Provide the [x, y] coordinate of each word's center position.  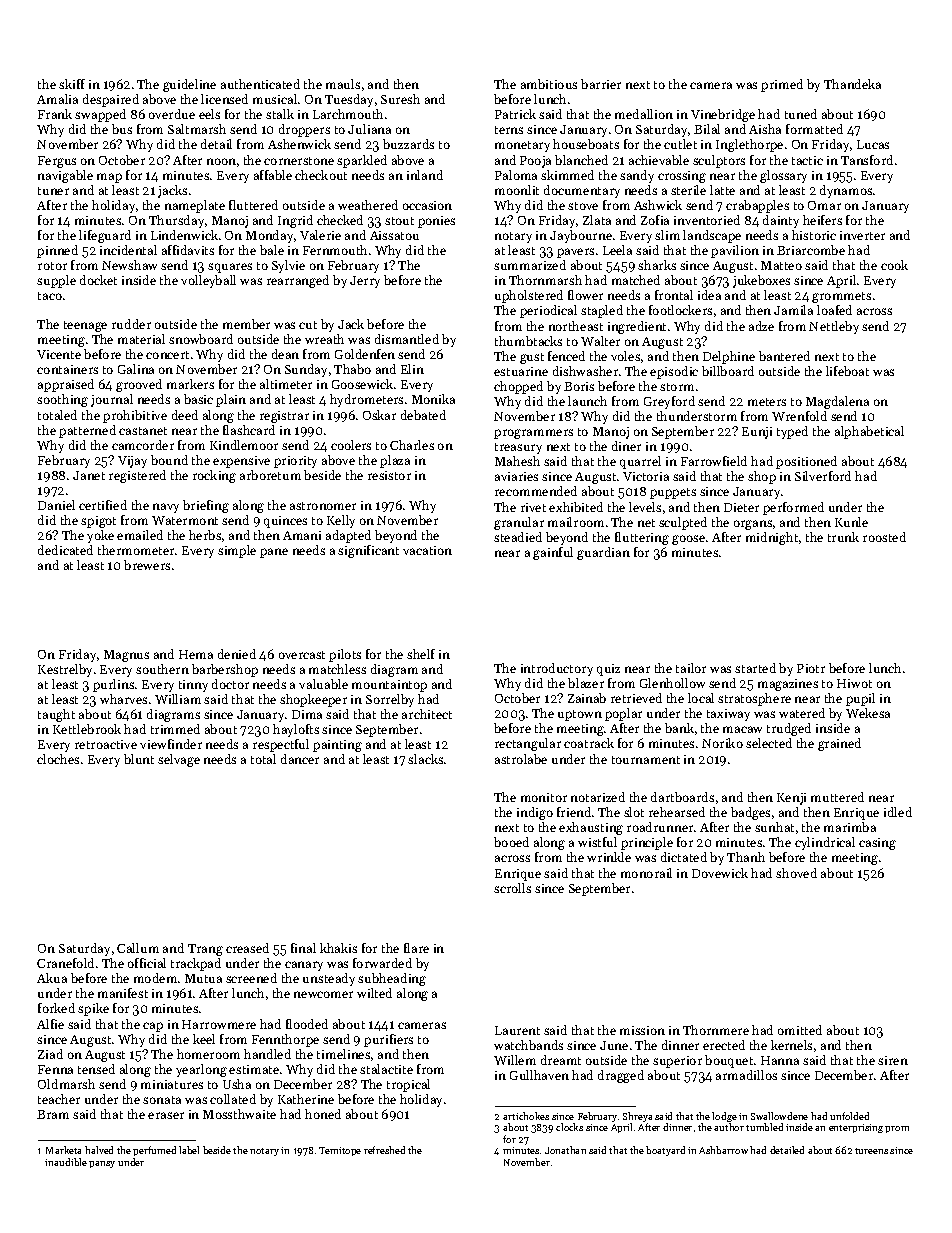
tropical [408, 1085]
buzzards [408, 144]
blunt [139, 759]
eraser [166, 1115]
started [755, 668]
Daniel [56, 505]
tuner [53, 191]
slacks [425, 759]
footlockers [680, 310]
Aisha [765, 129]
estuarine [521, 371]
